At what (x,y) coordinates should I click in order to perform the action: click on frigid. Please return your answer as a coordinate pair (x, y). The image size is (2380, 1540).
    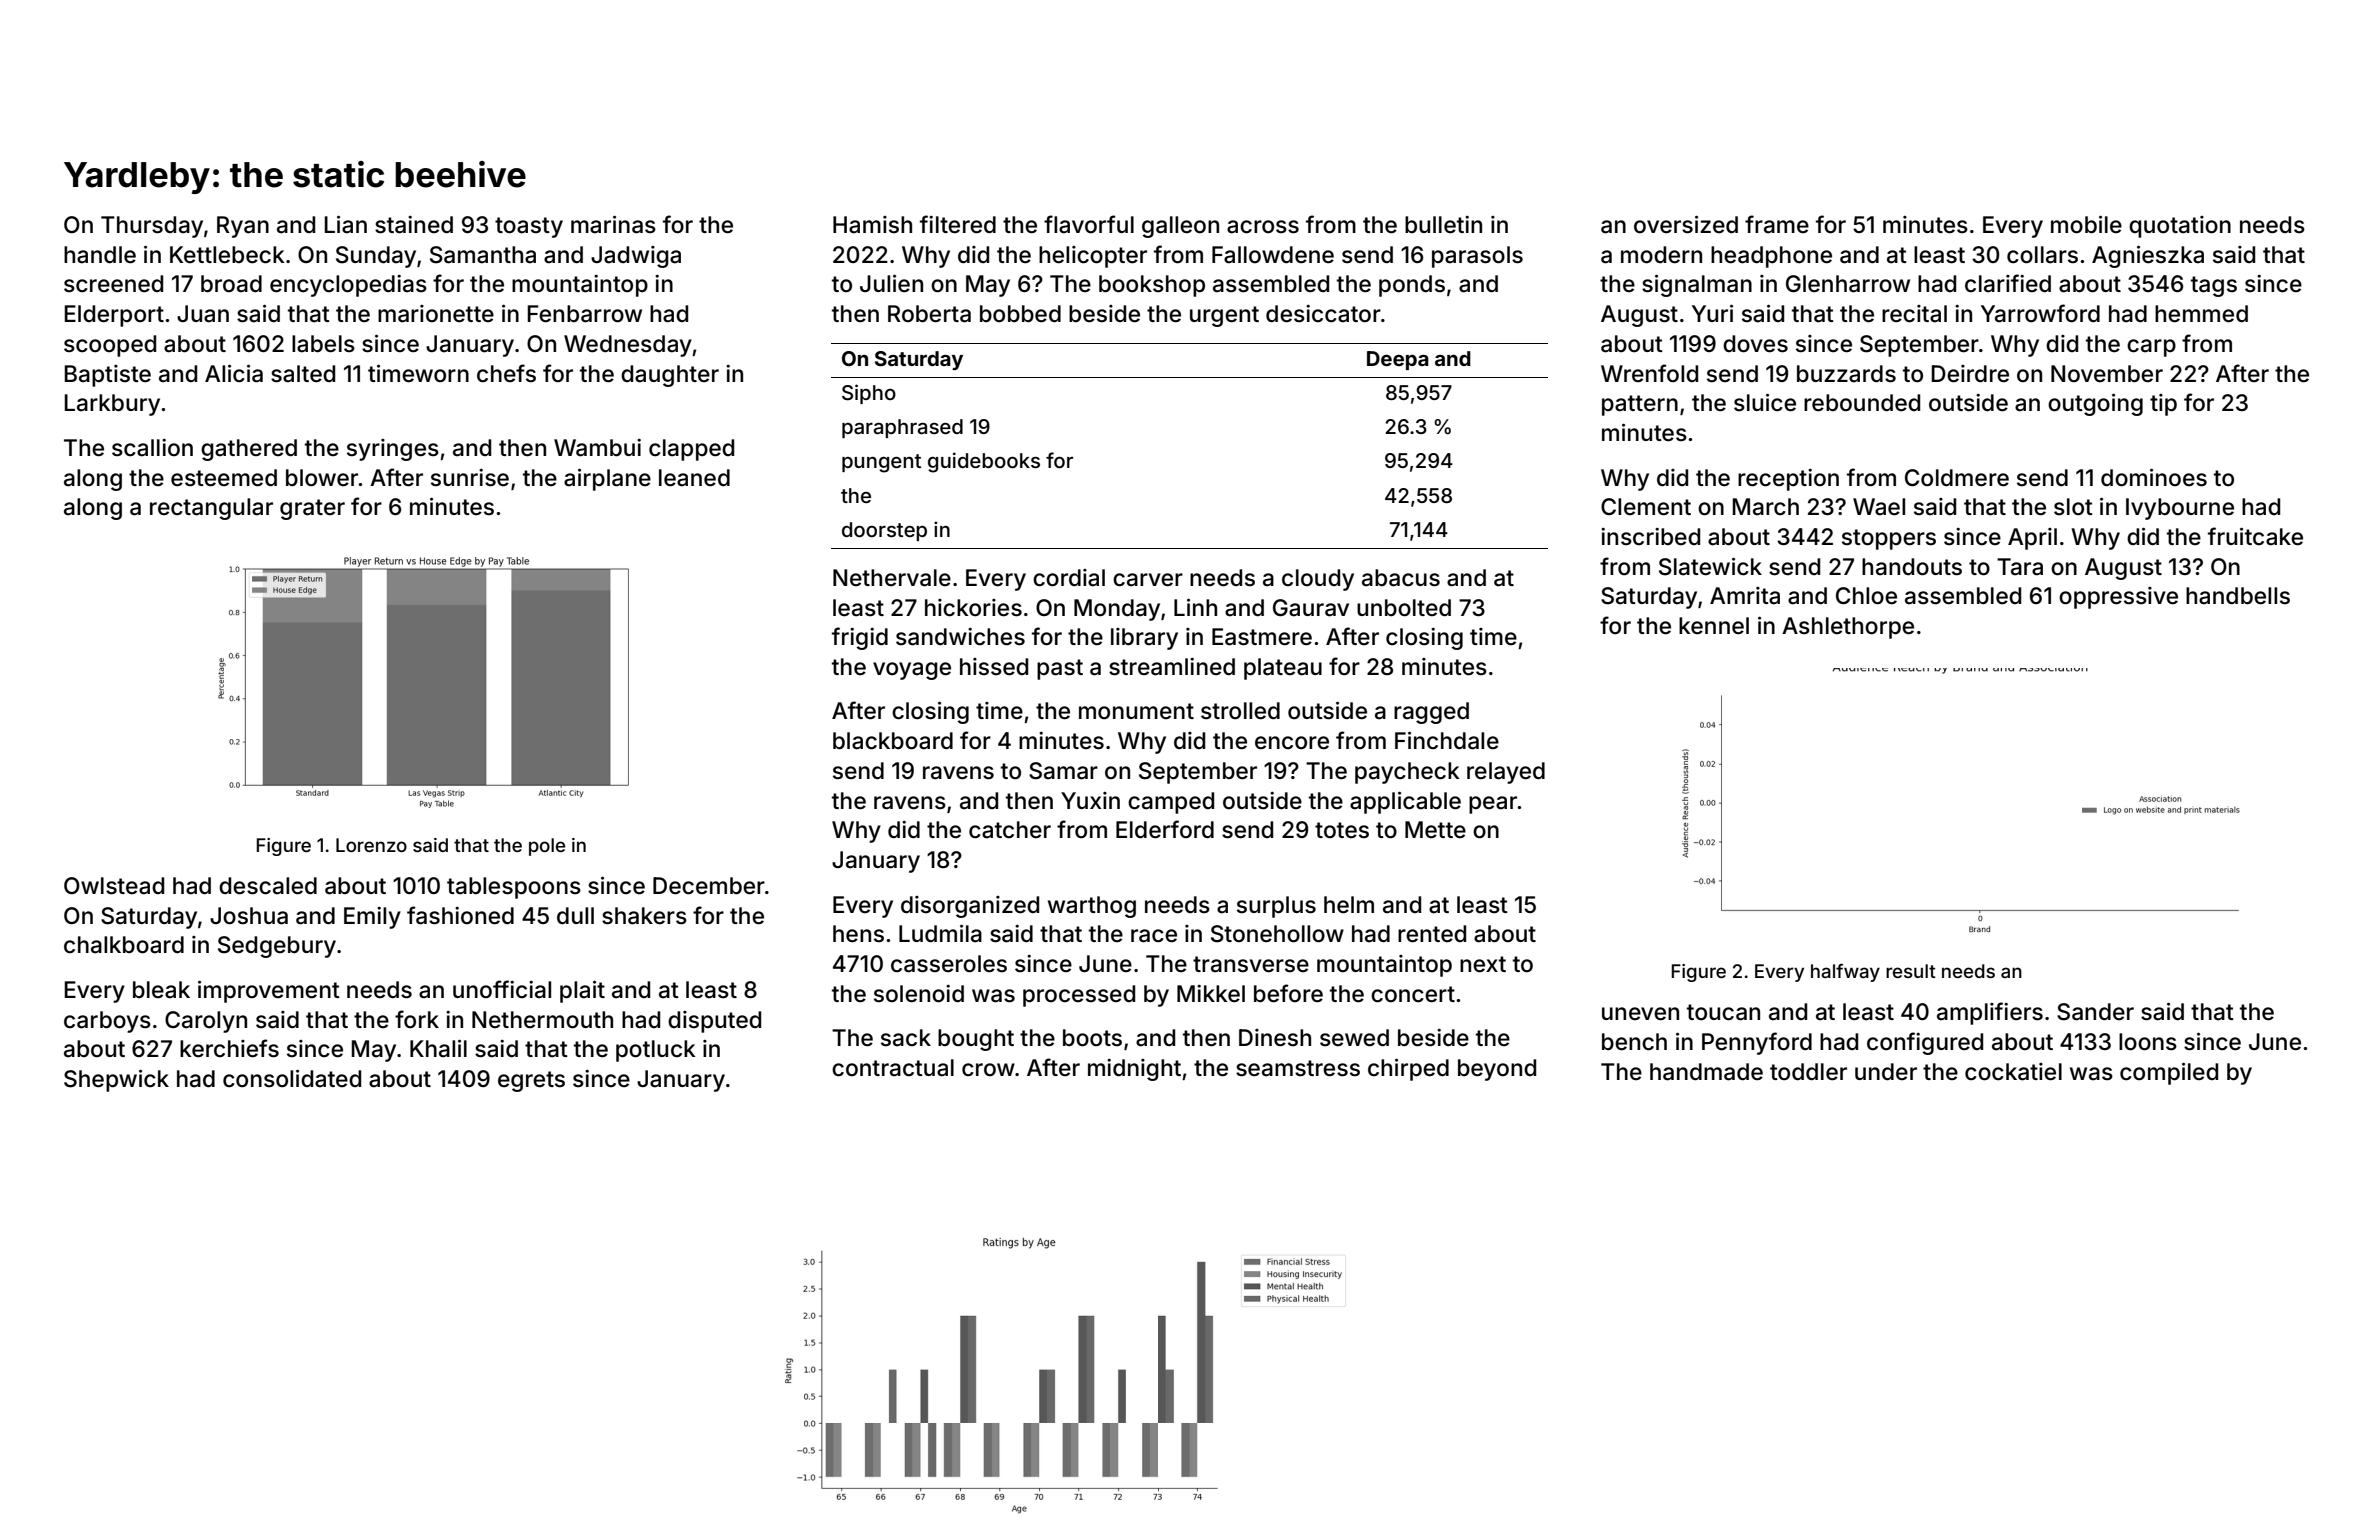
    Looking at the image, I should click on (860, 638).
